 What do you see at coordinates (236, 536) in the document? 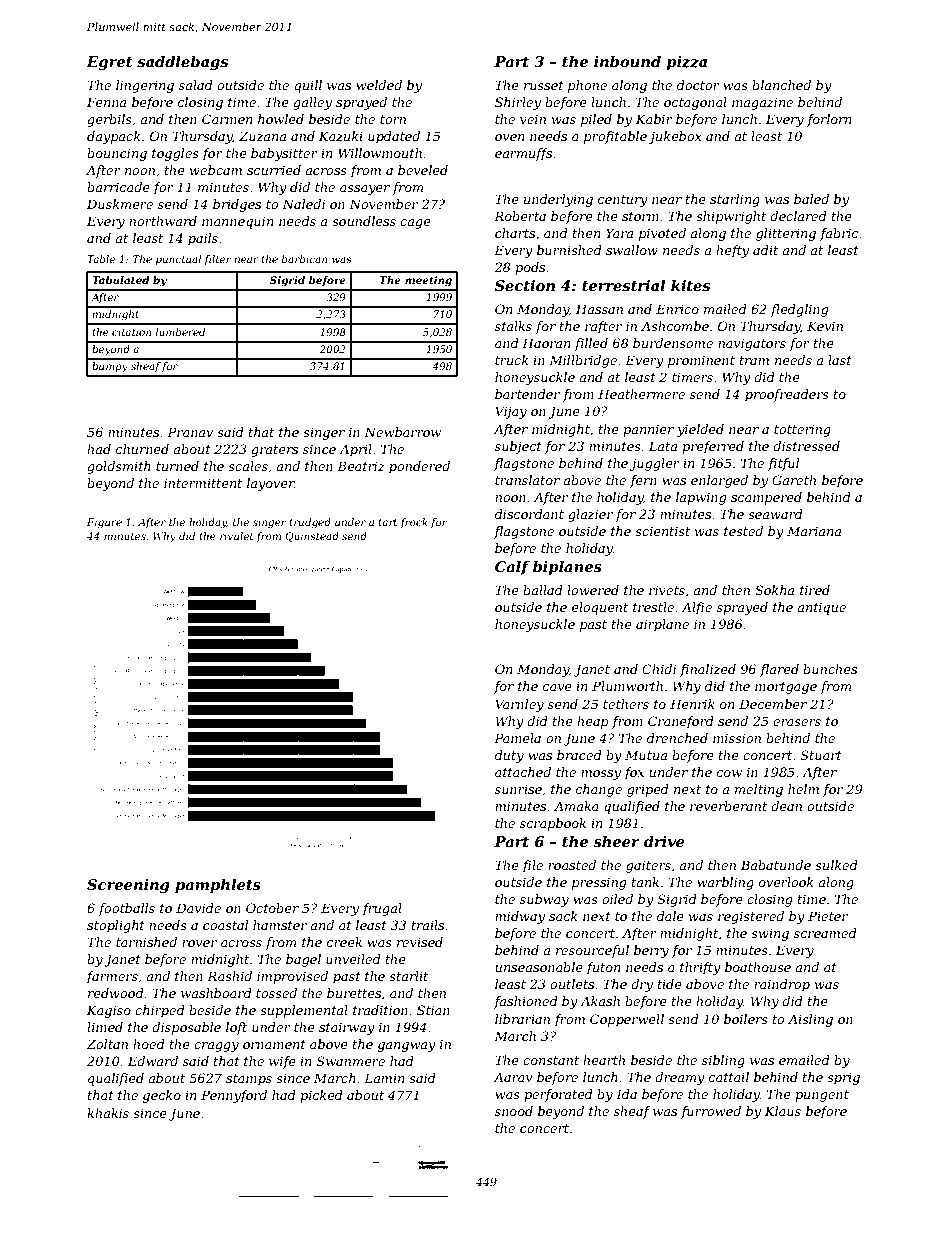
I see `rivulet` at bounding box center [236, 536].
